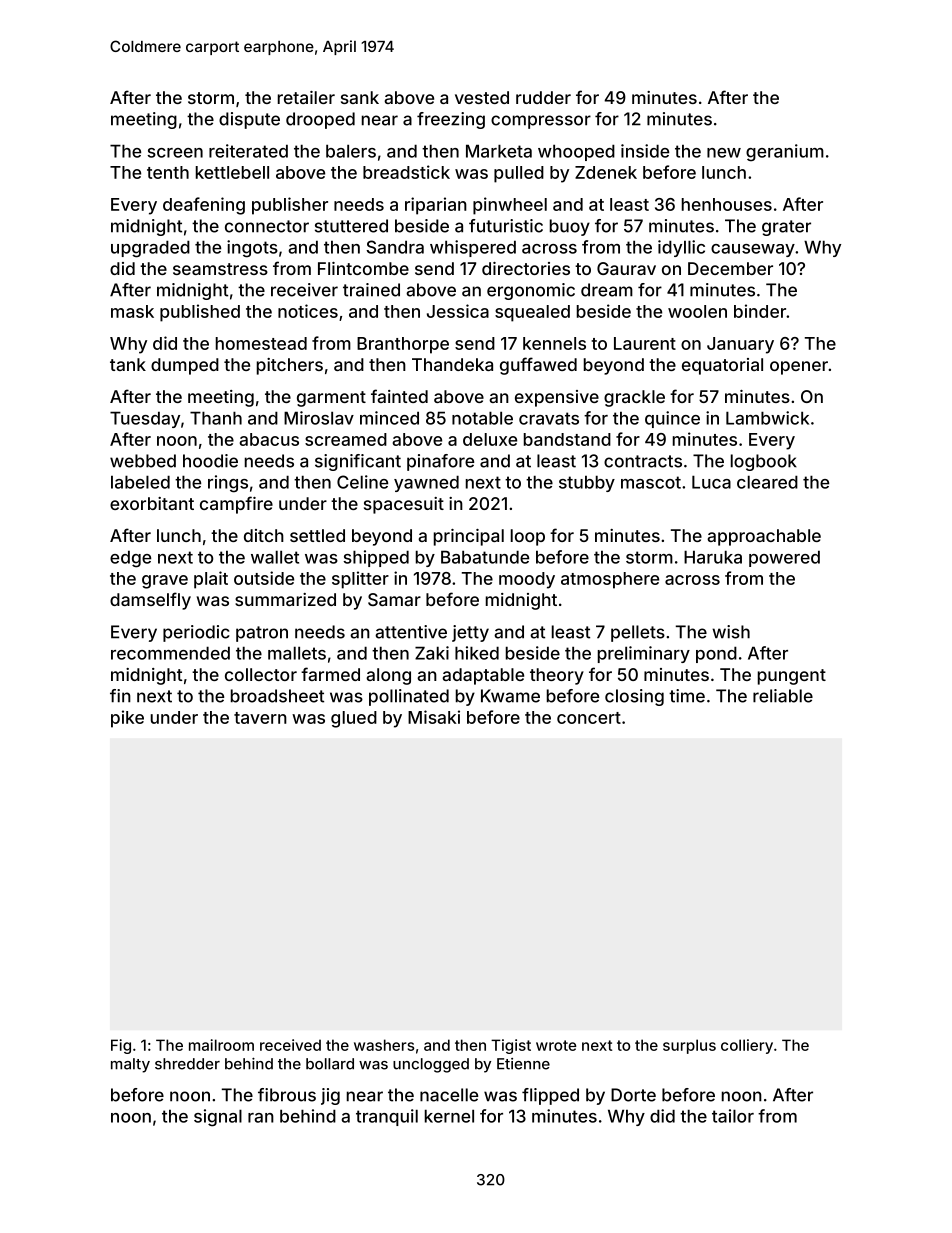 Image resolution: width=952 pixels, height=1233 pixels. Describe the element at coordinates (376, 558) in the screenshot. I see `shipped` at that location.
